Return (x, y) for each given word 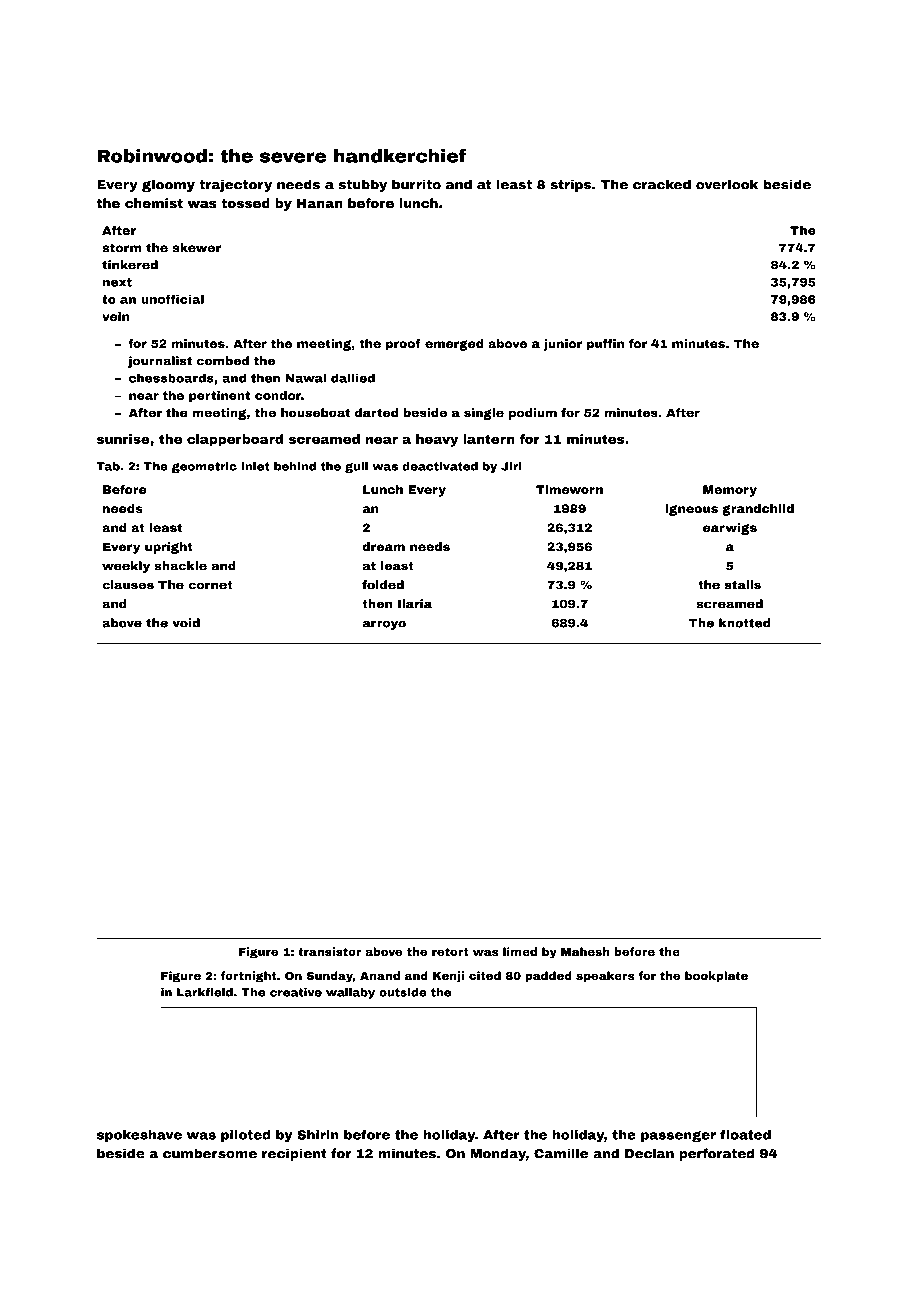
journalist (160, 362)
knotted (744, 623)
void (186, 623)
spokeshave (139, 1136)
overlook (727, 184)
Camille (561, 1153)
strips (570, 185)
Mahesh (585, 951)
